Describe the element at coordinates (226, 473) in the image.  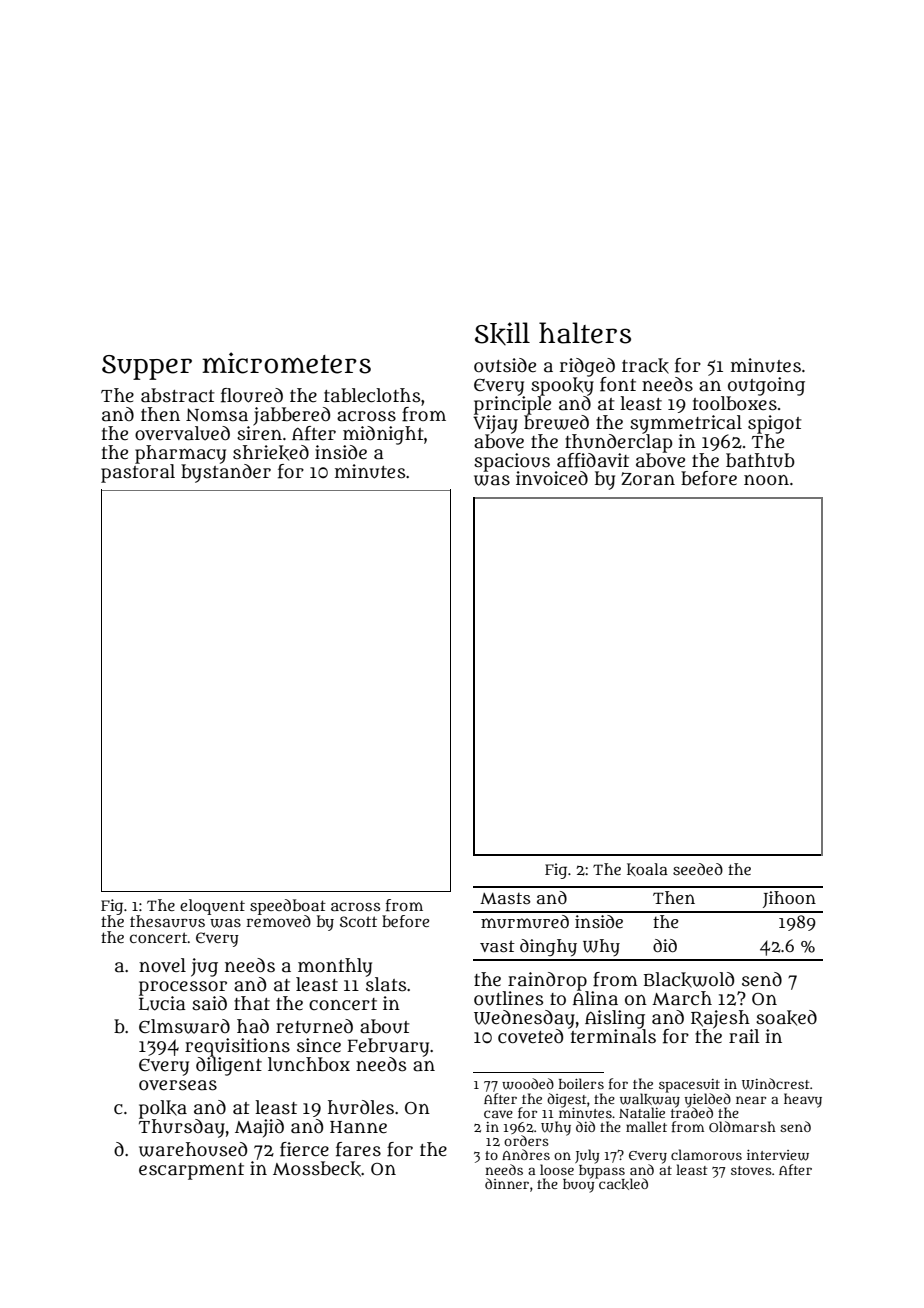
I see `bystander` at that location.
